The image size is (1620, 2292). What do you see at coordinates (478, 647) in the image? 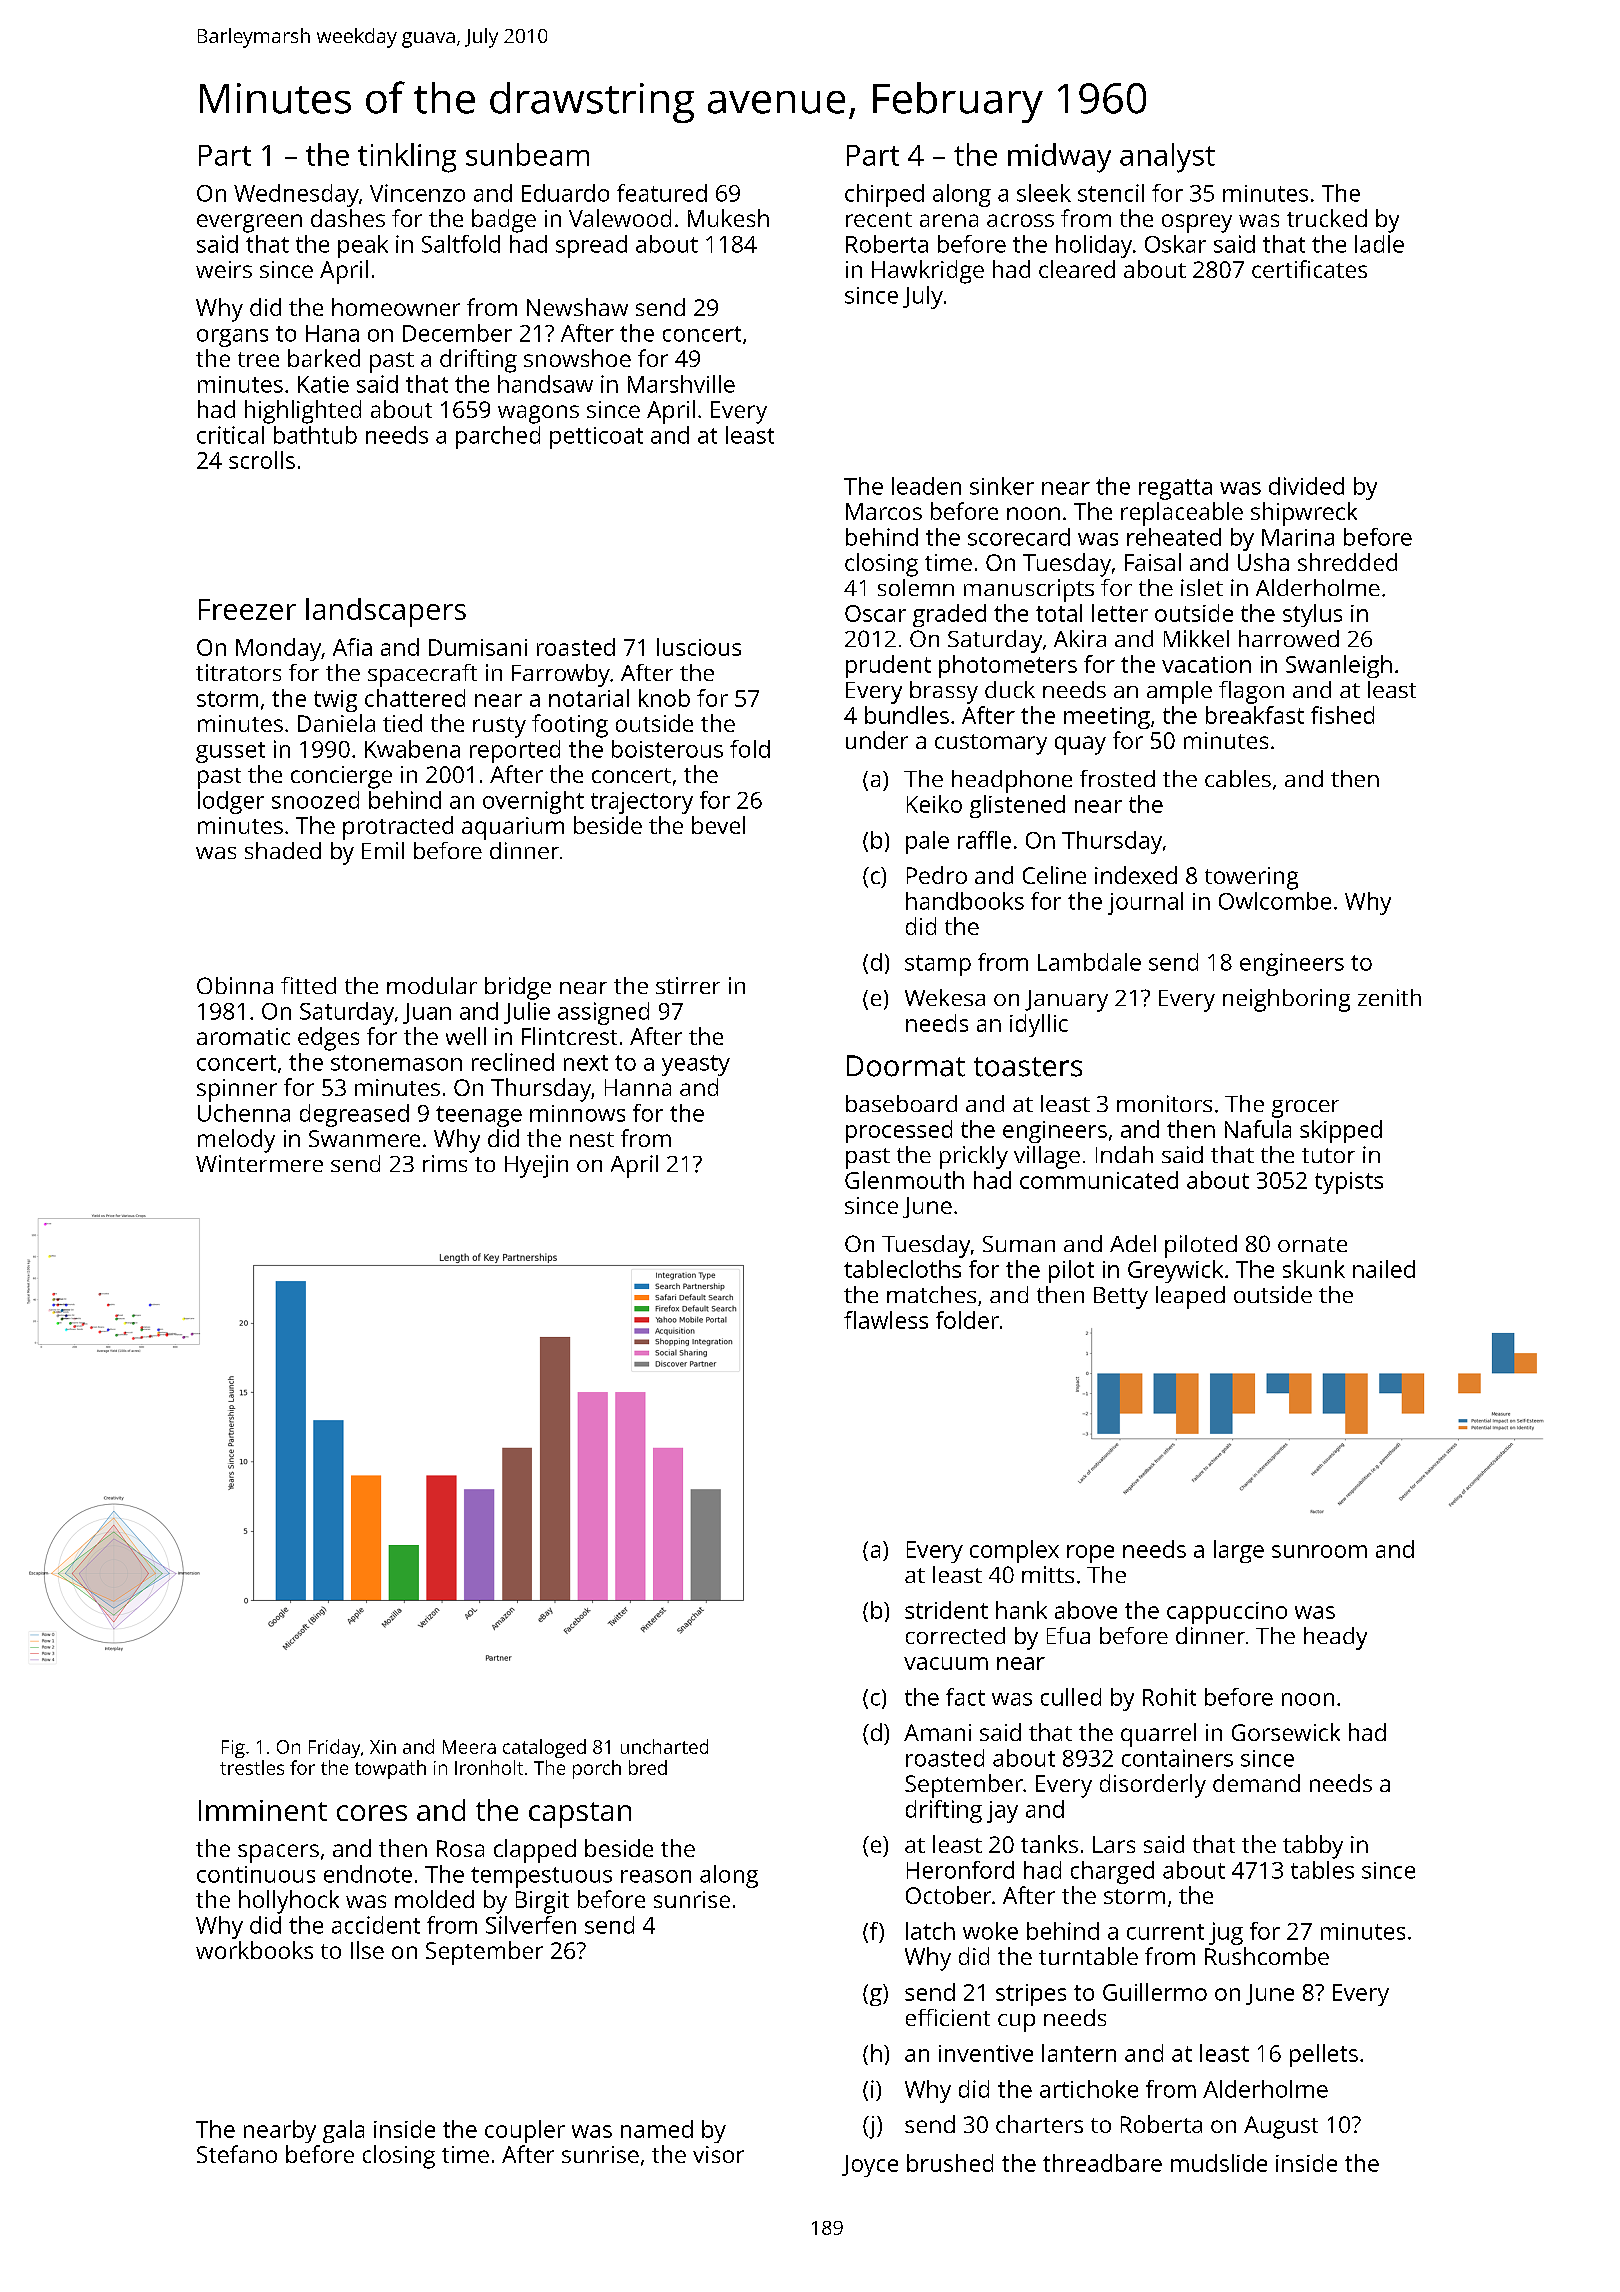
I see `Dumisani` at bounding box center [478, 647].
